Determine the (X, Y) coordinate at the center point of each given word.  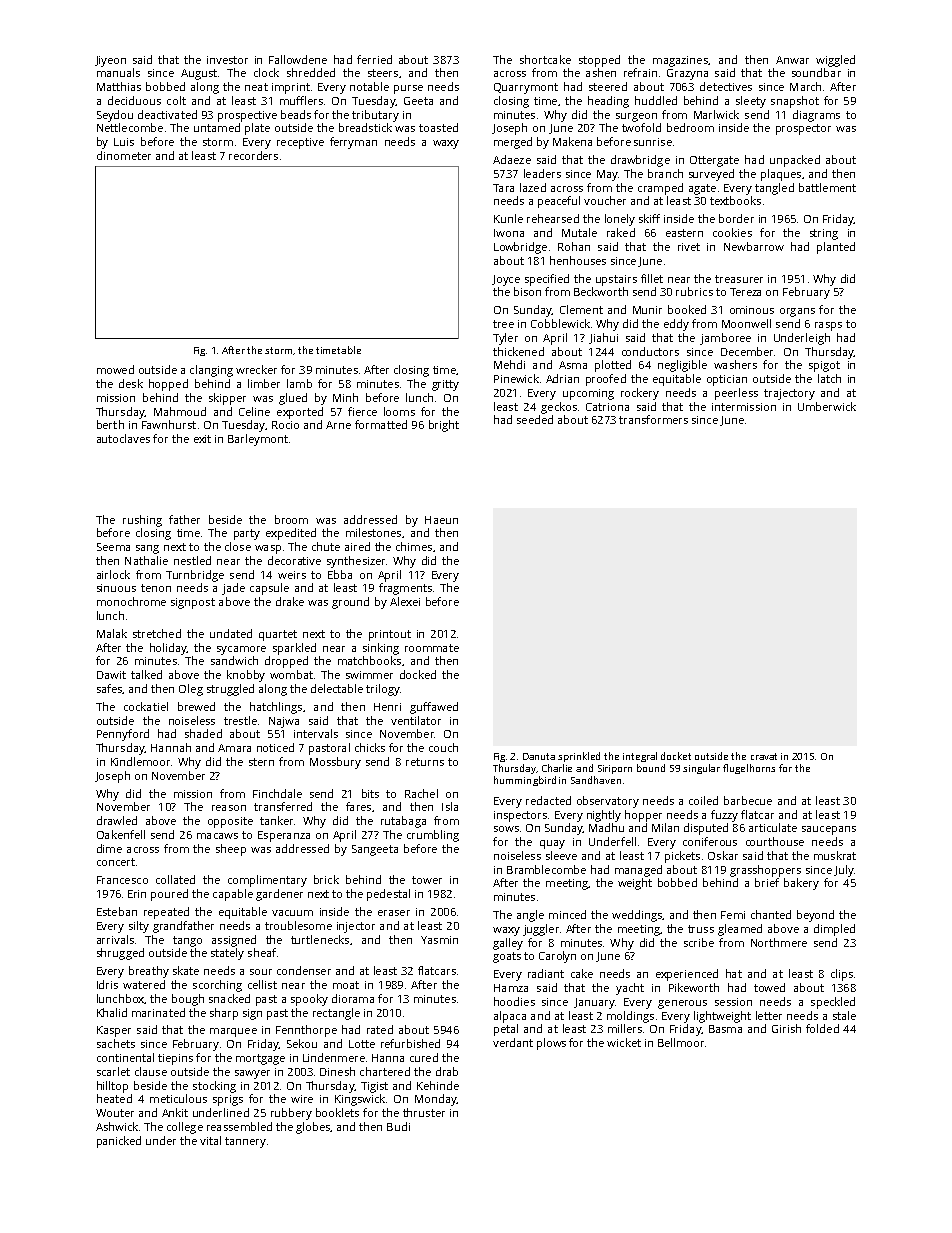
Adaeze (512, 159)
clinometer (124, 155)
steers (383, 73)
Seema (113, 547)
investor (227, 60)
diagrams (816, 116)
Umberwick (827, 406)
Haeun (441, 520)
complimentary (267, 881)
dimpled (834, 930)
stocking (214, 1087)
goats (507, 957)
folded (822, 1028)
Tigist (374, 1087)
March (805, 86)
